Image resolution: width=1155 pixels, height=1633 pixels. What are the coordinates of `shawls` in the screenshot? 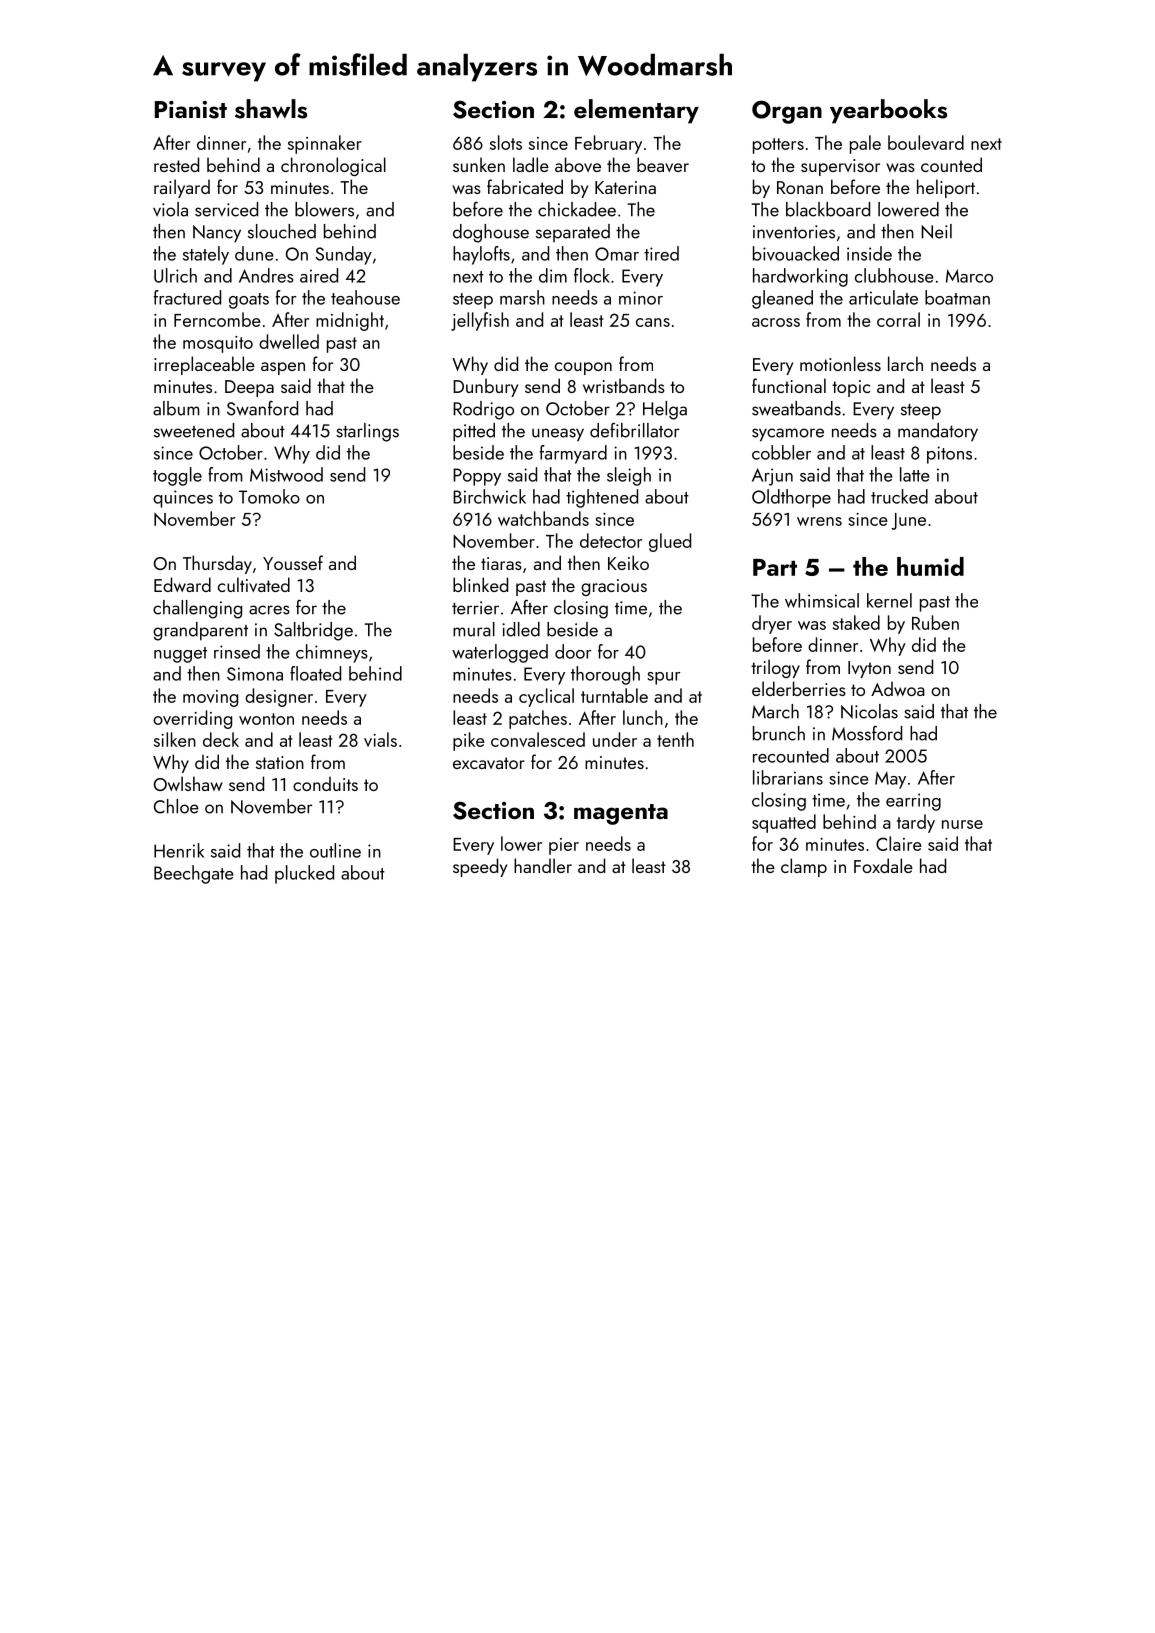 It's located at (271, 109).
